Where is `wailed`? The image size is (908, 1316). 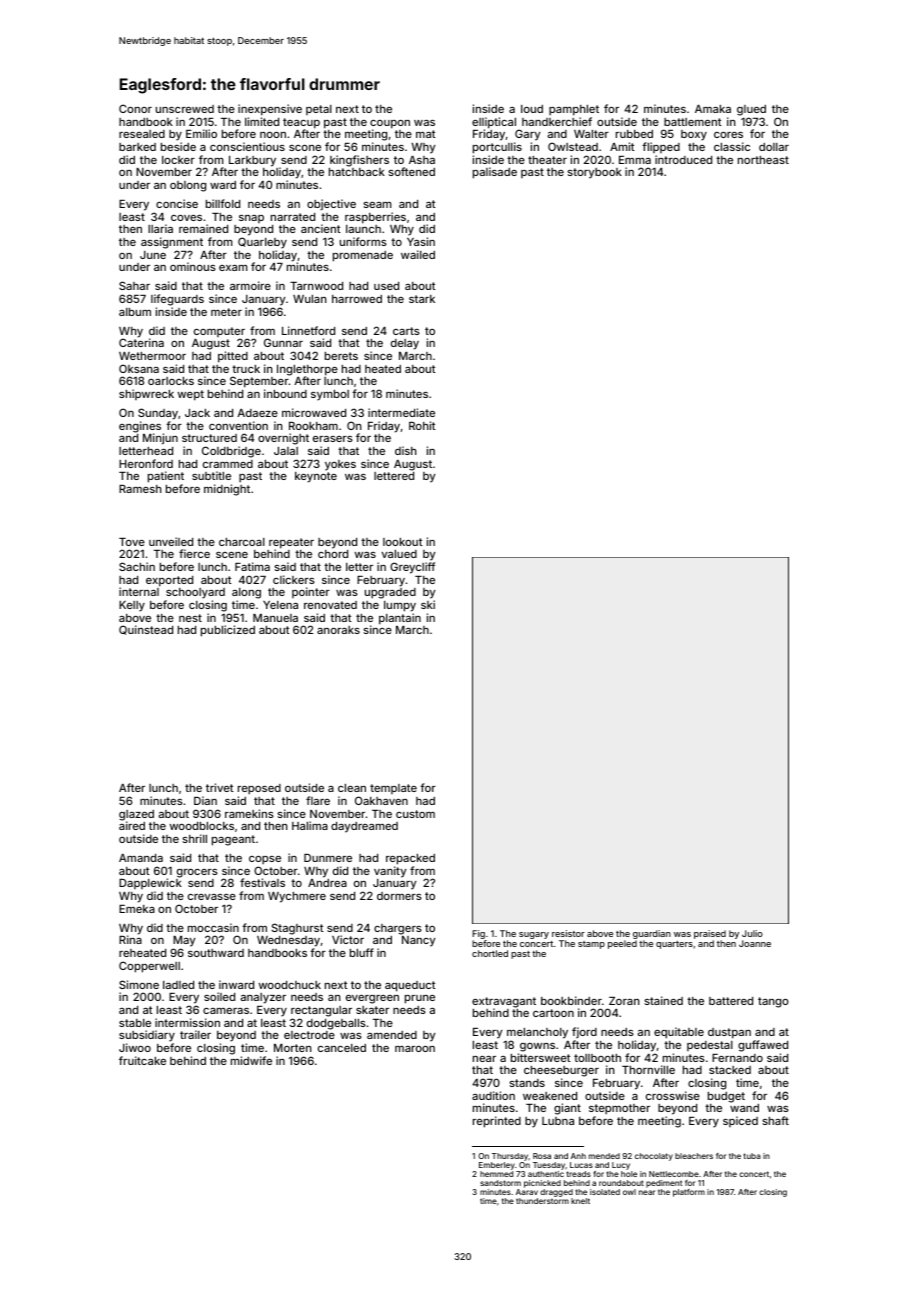 wailed is located at coordinates (418, 254).
